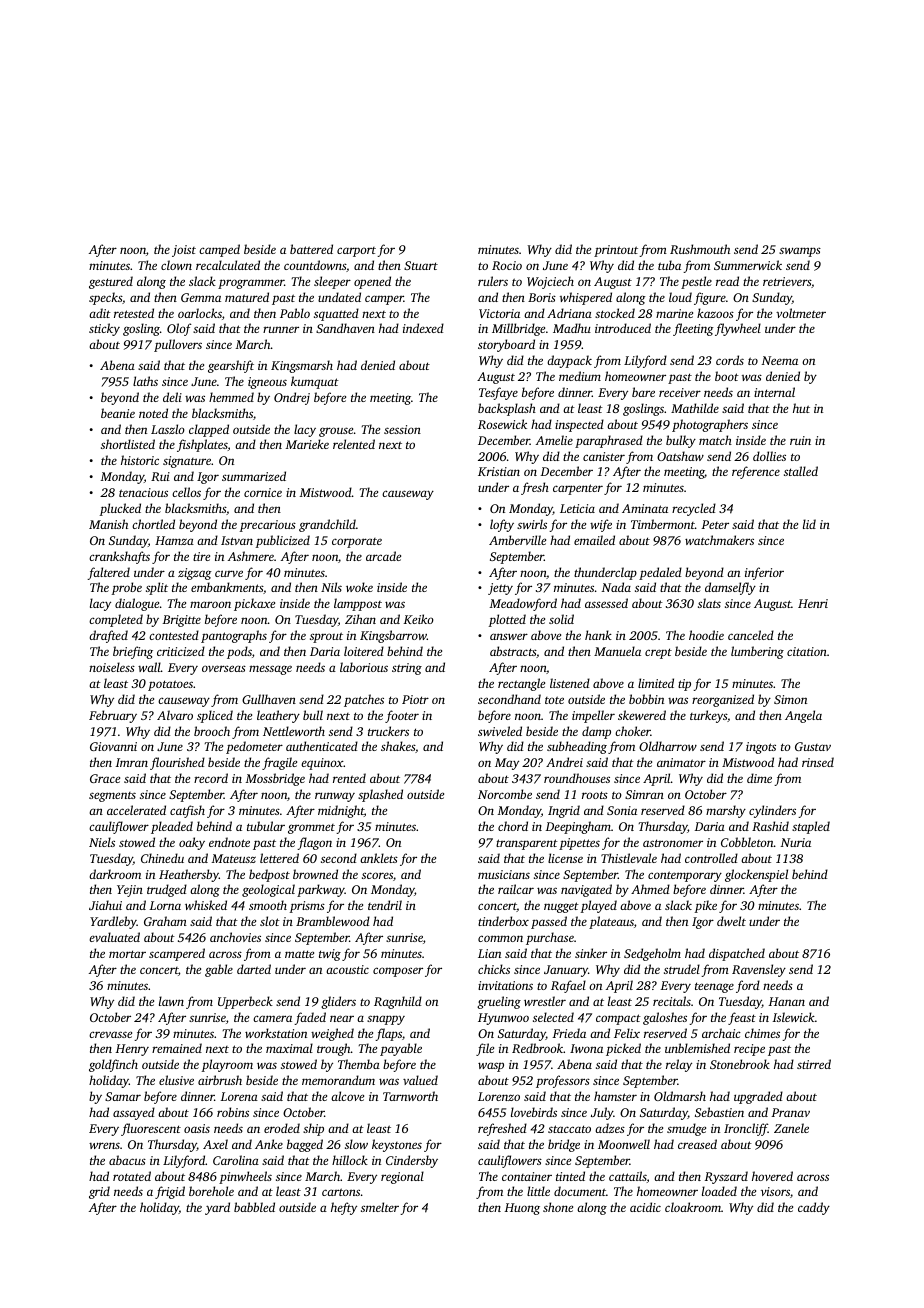 The width and height of the screenshot is (924, 1308). I want to click on dime, so click(759, 778).
